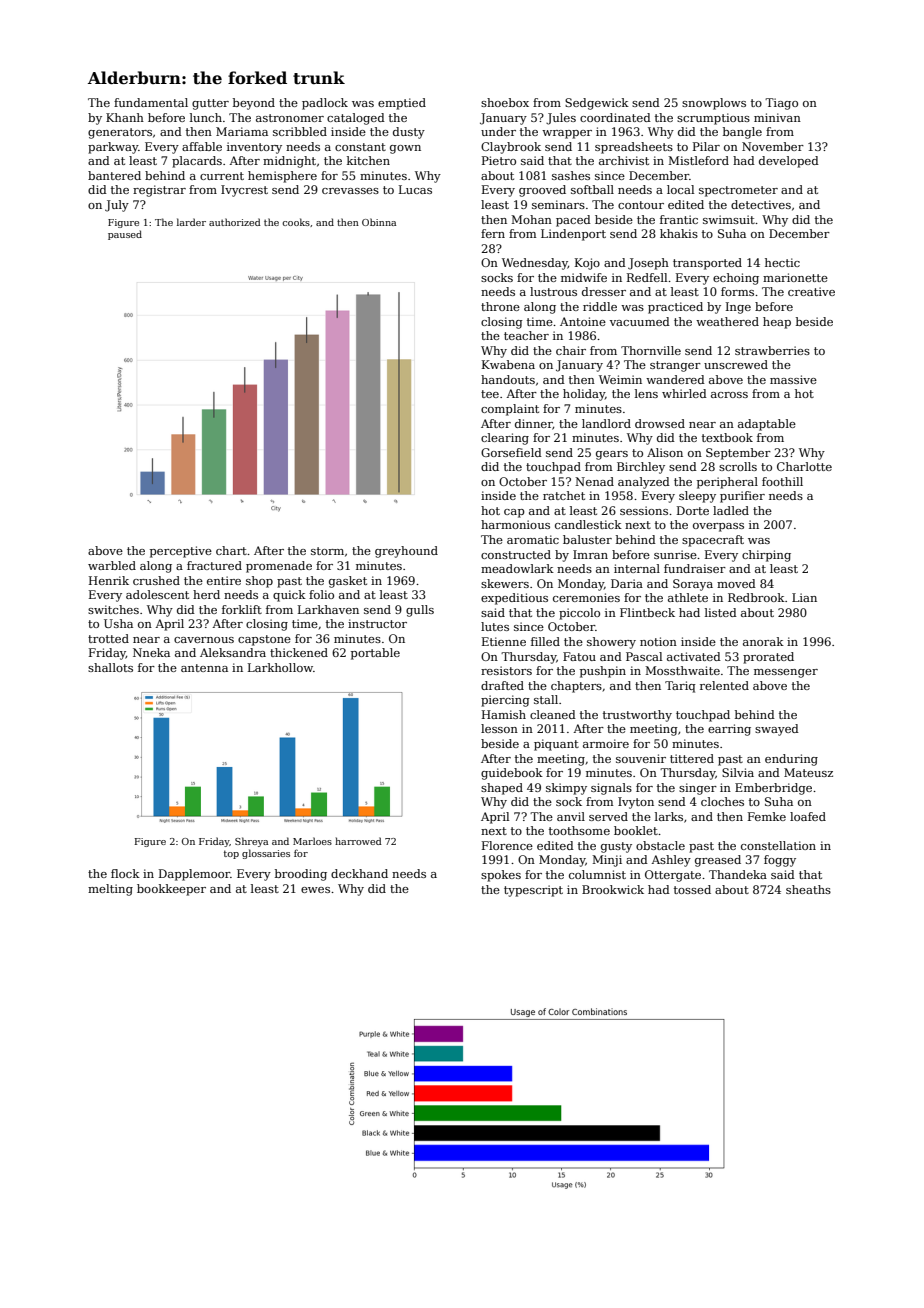 This page has width=924, height=1308. Describe the element at coordinates (514, 599) in the page. I see `expeditious` at that location.
